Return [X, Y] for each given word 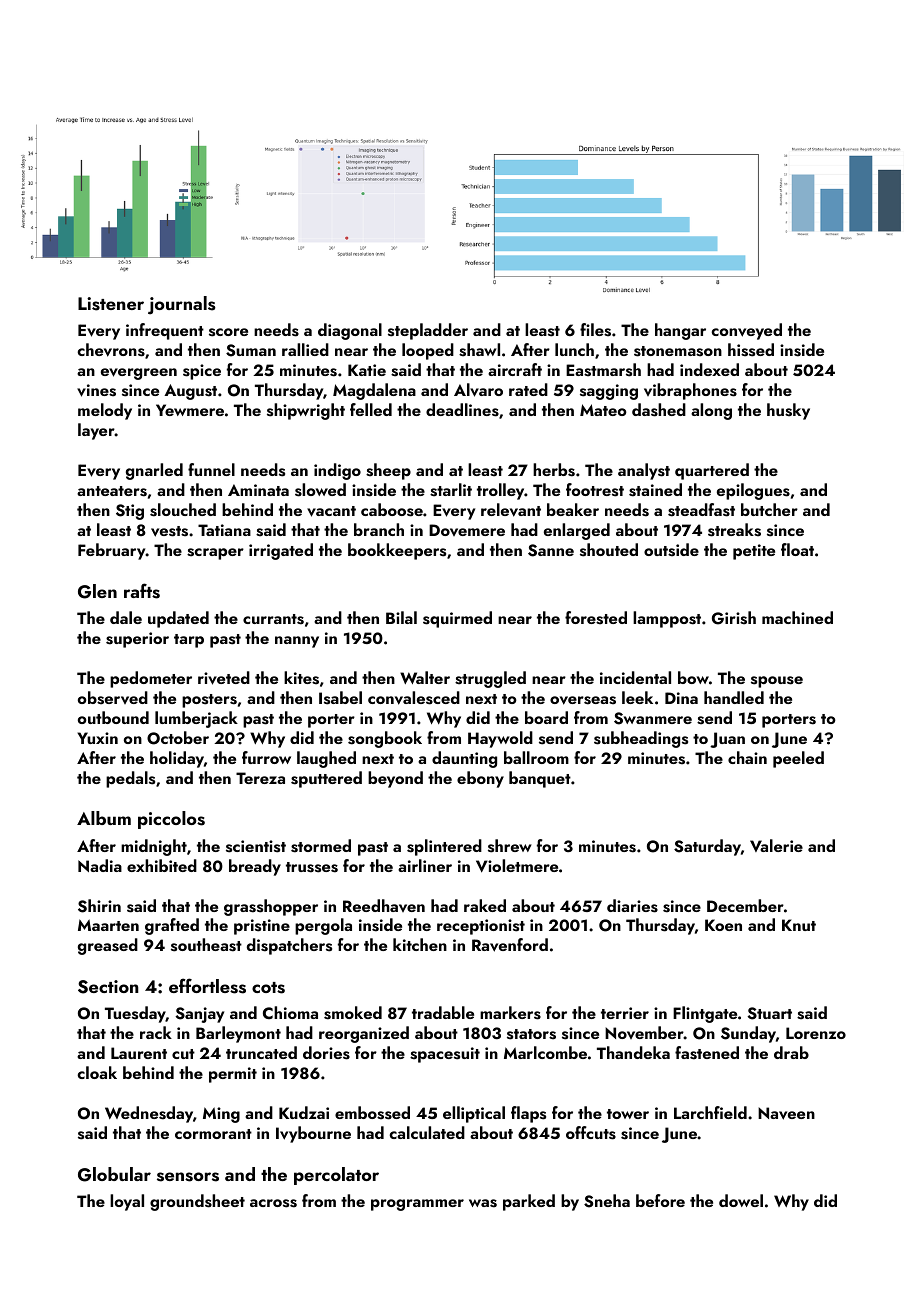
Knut [799, 925]
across [273, 1203]
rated [528, 389]
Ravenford [510, 945]
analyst [644, 471]
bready [255, 867]
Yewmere [190, 410]
